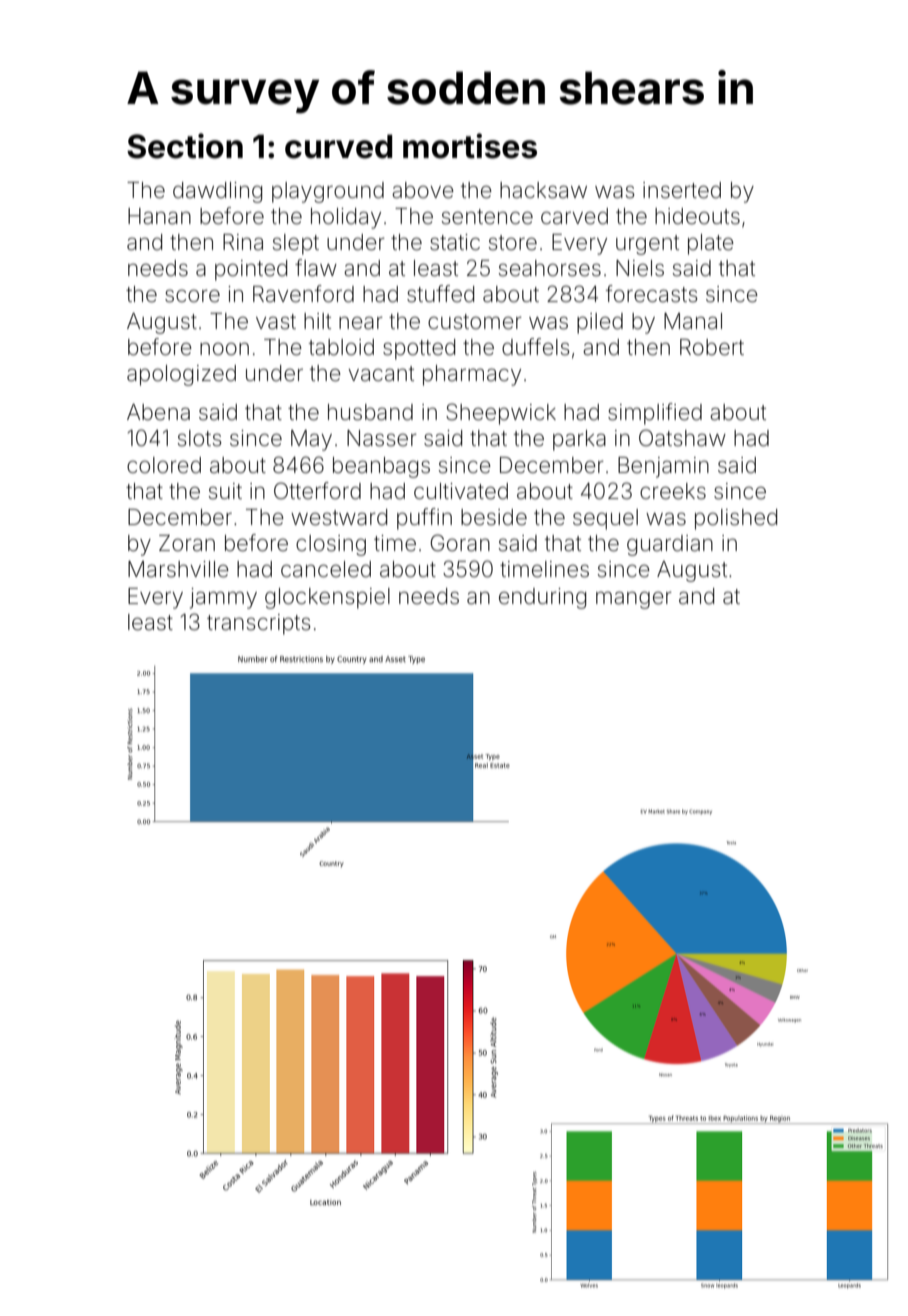 The width and height of the page is (908, 1316). Describe the element at coordinates (192, 296) in the page. I see `score` at that location.
